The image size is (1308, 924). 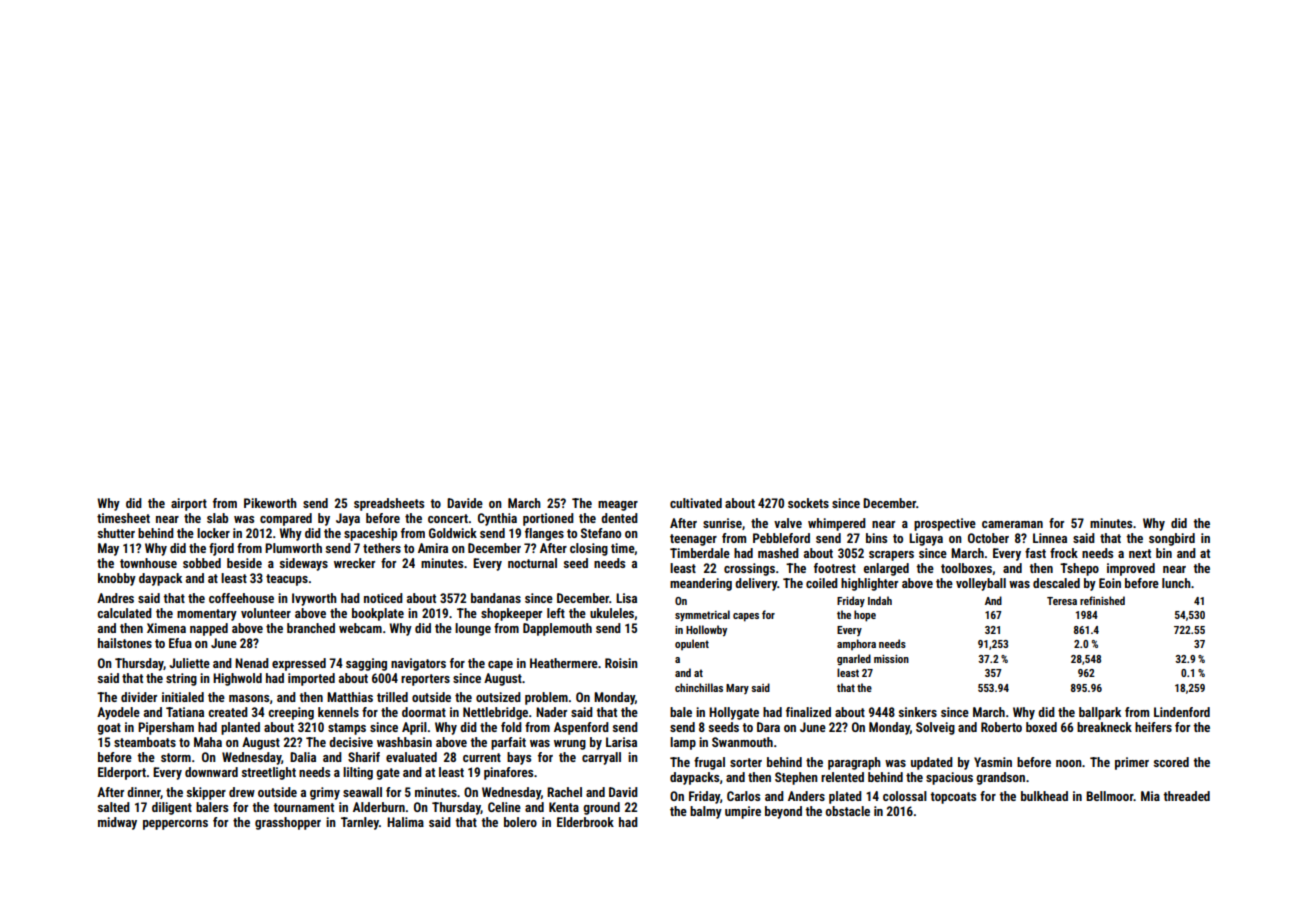 What do you see at coordinates (1012, 524) in the page?
I see `cameraman` at bounding box center [1012, 524].
